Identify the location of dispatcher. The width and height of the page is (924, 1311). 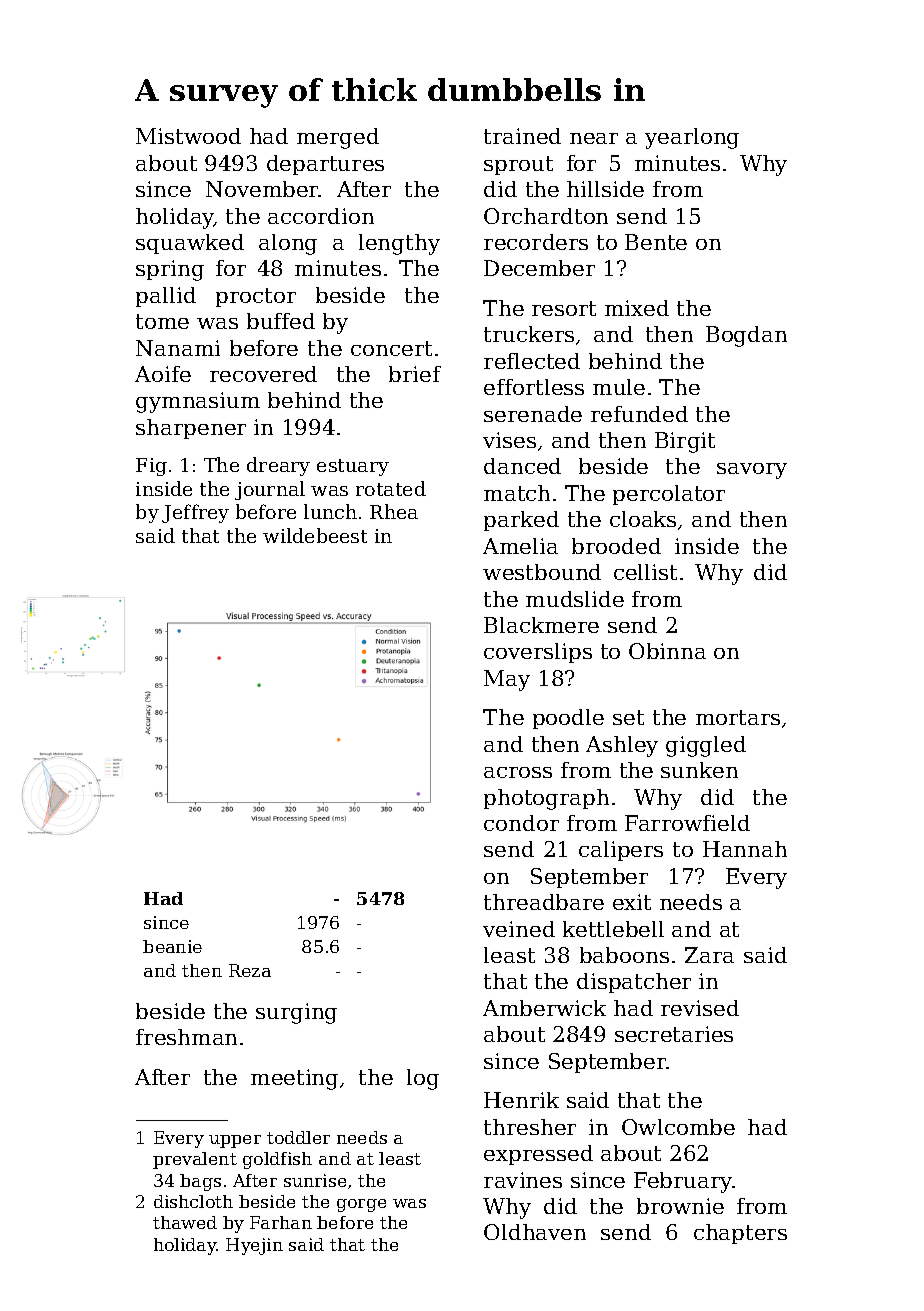
(634, 983).
